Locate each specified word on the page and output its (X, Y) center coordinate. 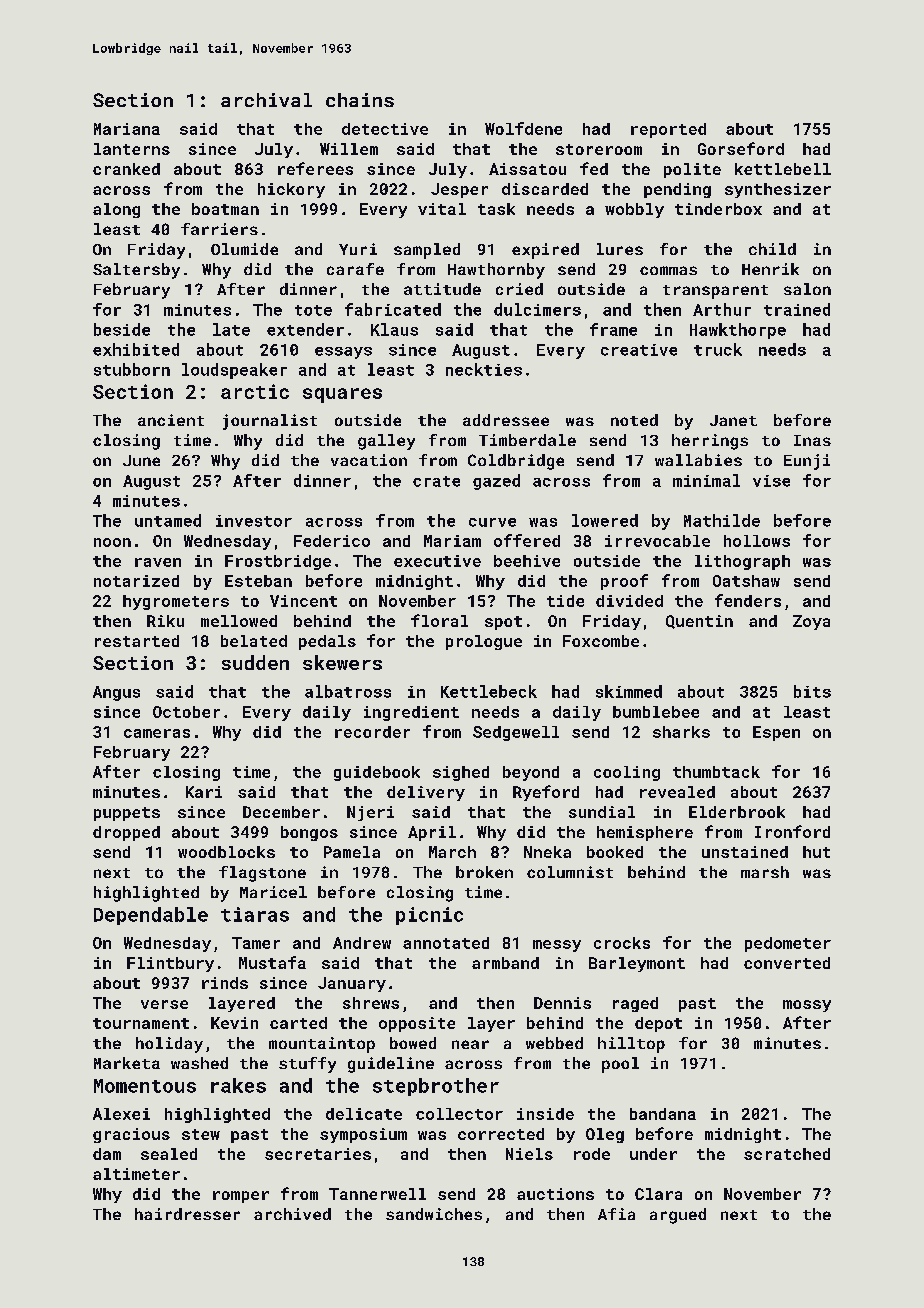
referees (315, 168)
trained (797, 309)
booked (615, 852)
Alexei (121, 1114)
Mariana (127, 129)
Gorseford (741, 148)
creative (639, 350)
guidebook (377, 773)
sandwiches (434, 1214)
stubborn (132, 369)
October (186, 712)
